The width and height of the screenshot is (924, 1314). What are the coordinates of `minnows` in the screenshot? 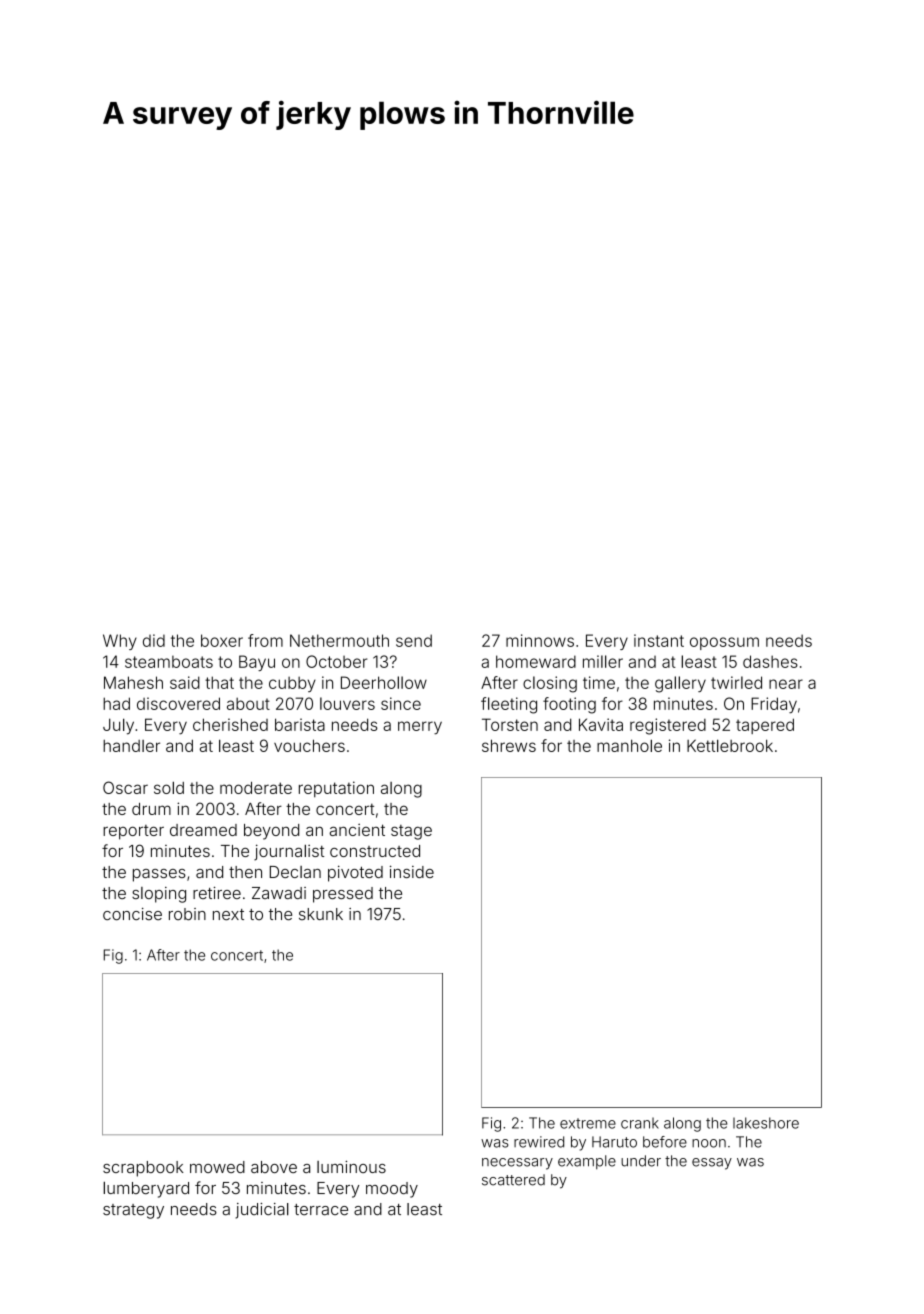 It's located at (540, 640).
